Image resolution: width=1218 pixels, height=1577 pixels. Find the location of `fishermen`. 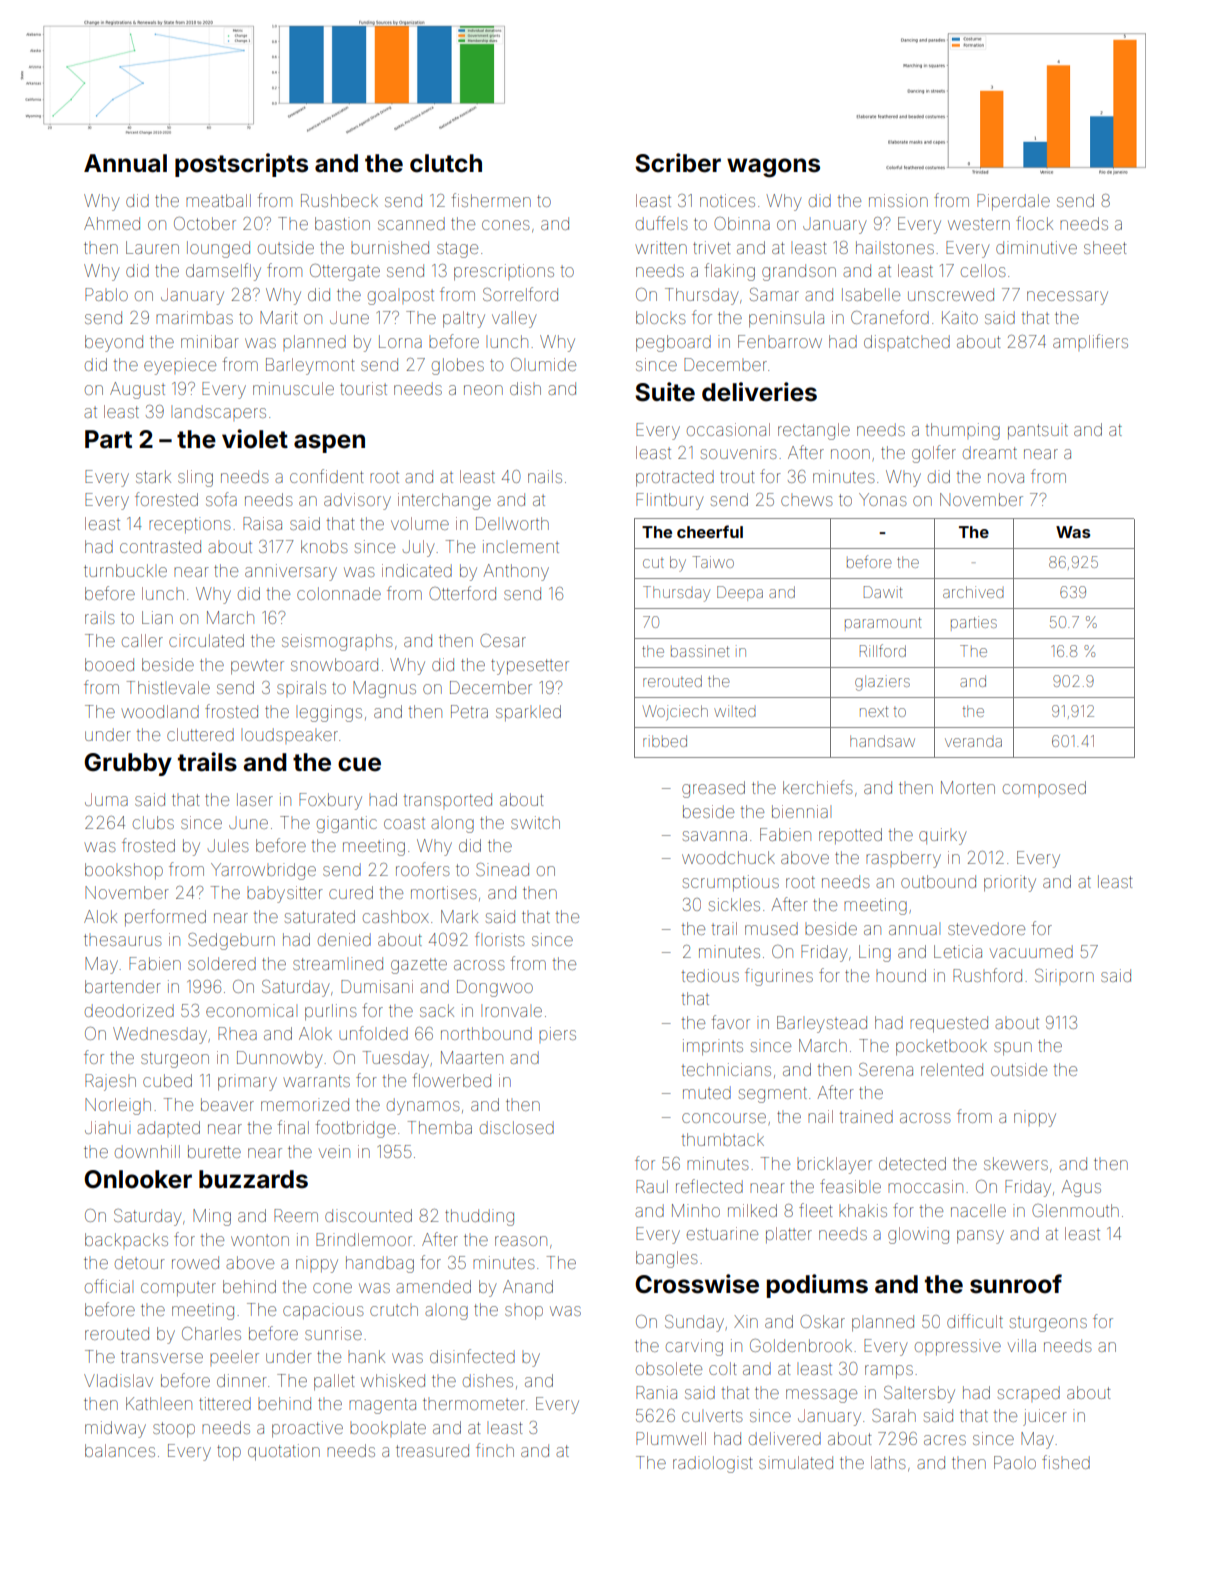

fishermen is located at coordinates (491, 200).
